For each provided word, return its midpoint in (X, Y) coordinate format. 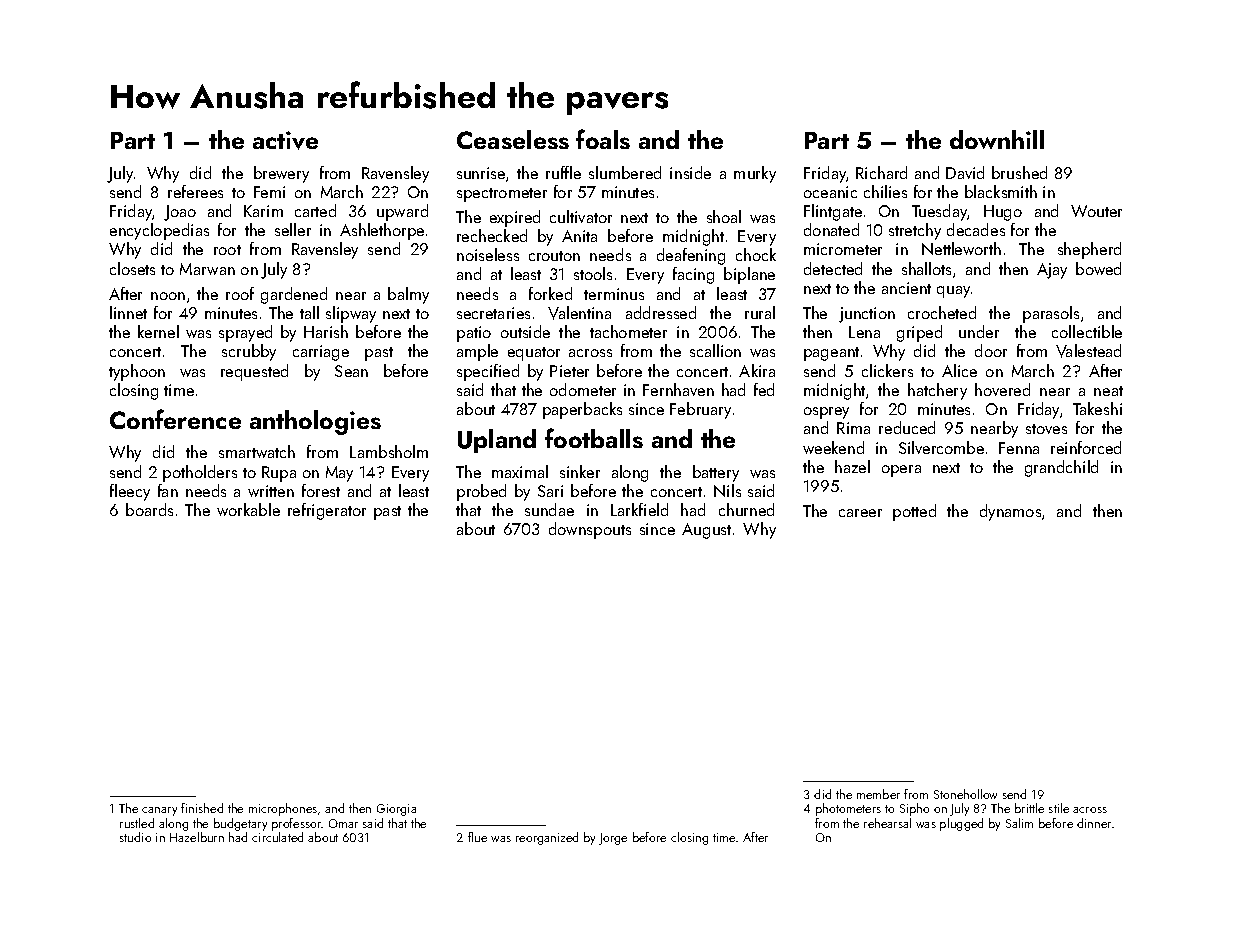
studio (135, 837)
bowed (1098, 268)
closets (132, 268)
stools (593, 273)
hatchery (937, 391)
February (700, 410)
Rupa (279, 474)
